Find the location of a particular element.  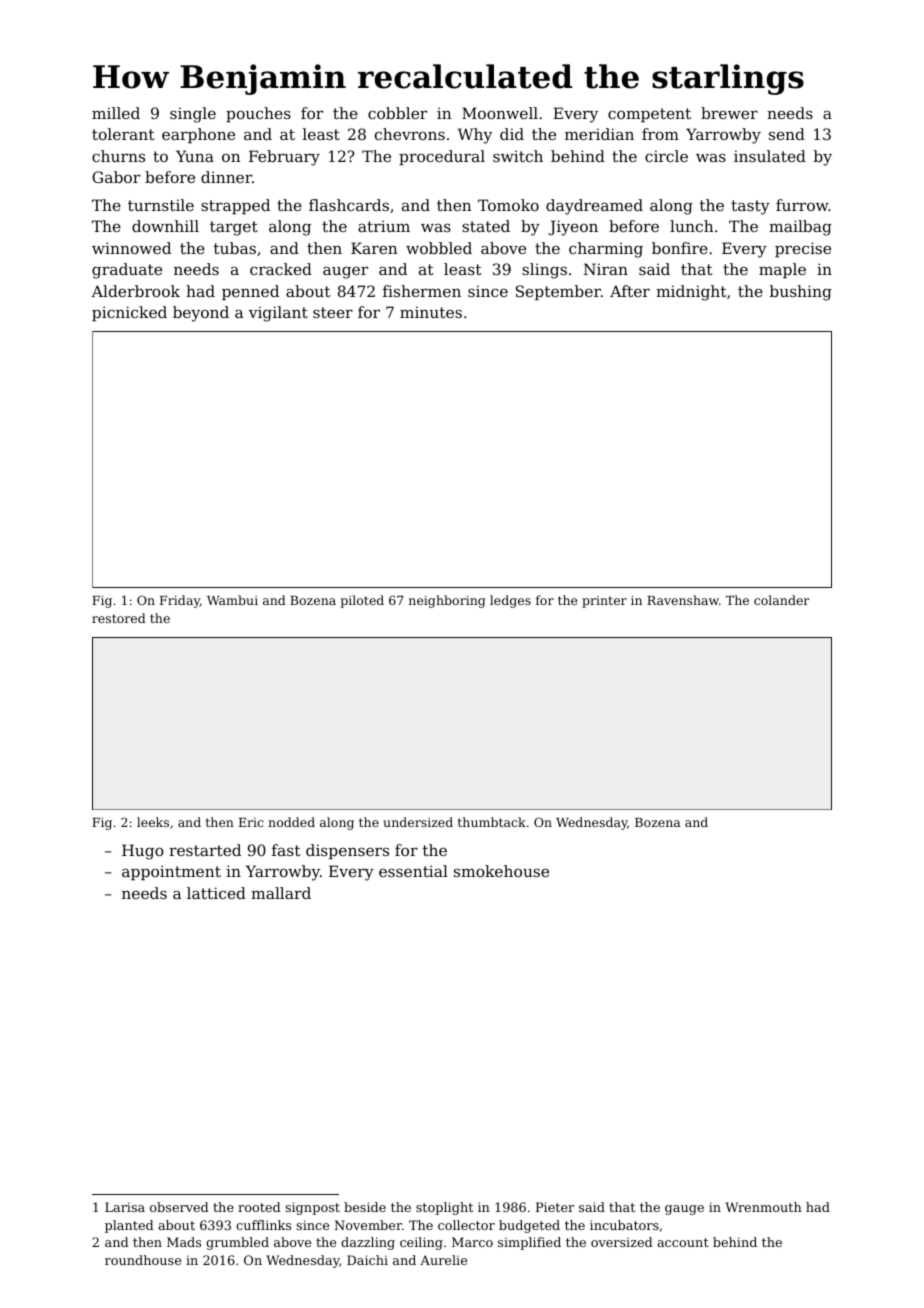

Tomoko is located at coordinates (508, 205).
